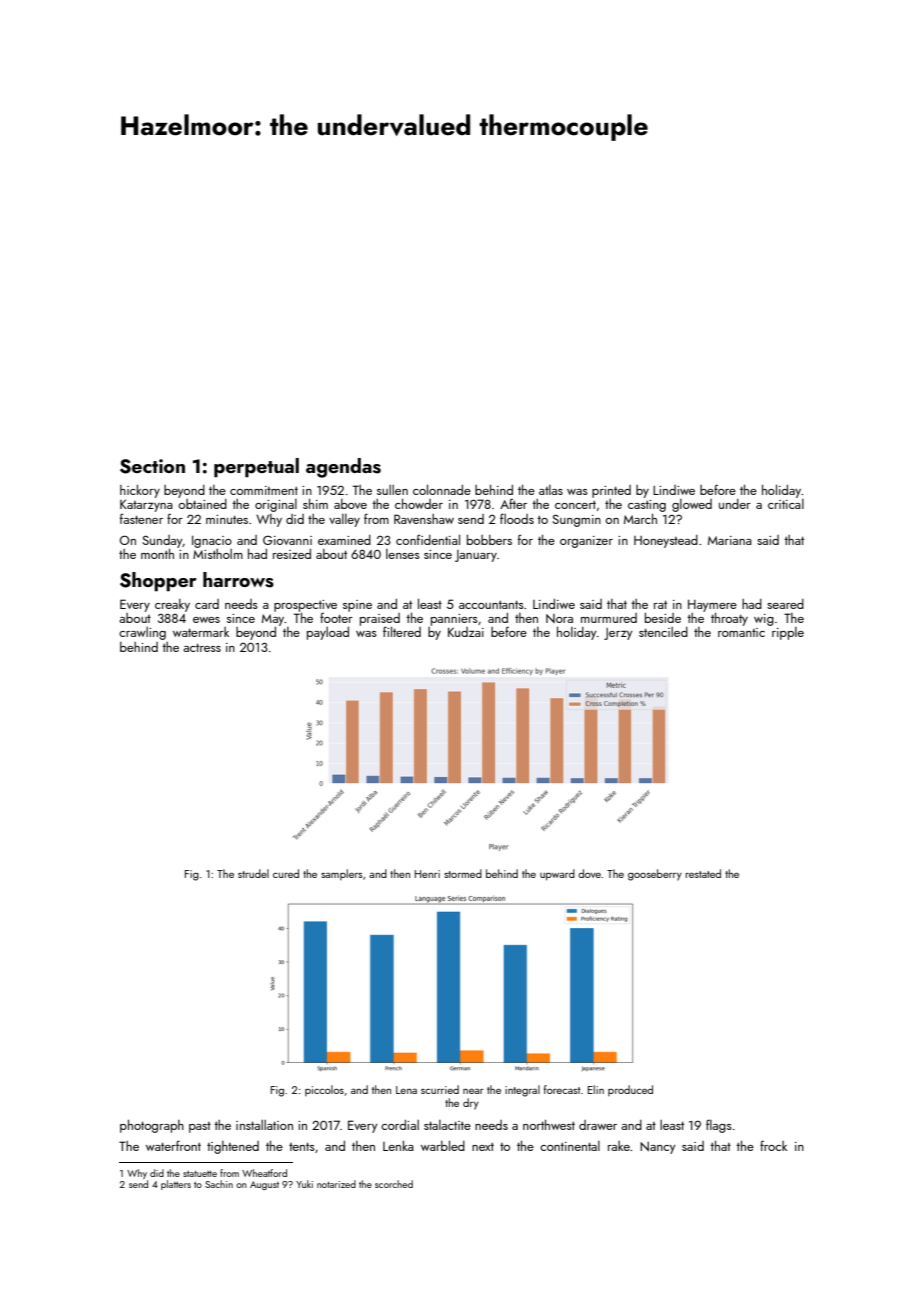 The width and height of the document is (924, 1308). Describe the element at coordinates (419, 504) in the document. I see `chowder` at that location.
